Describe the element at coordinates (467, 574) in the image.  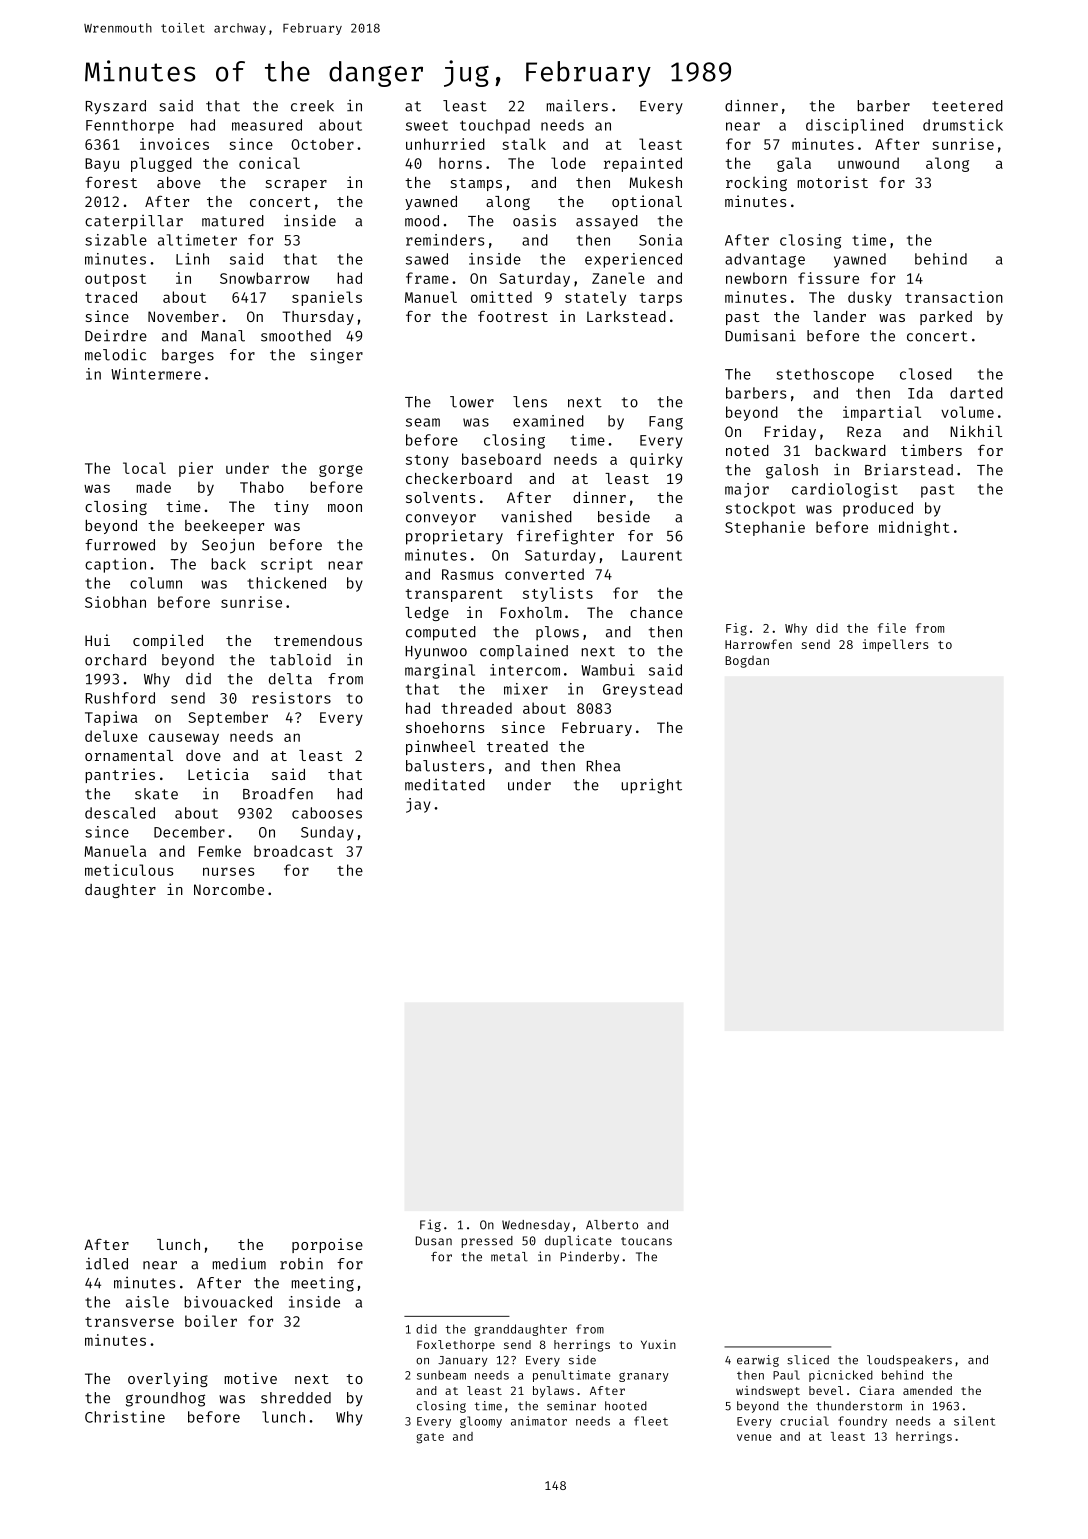
I see `Rasmus` at that location.
